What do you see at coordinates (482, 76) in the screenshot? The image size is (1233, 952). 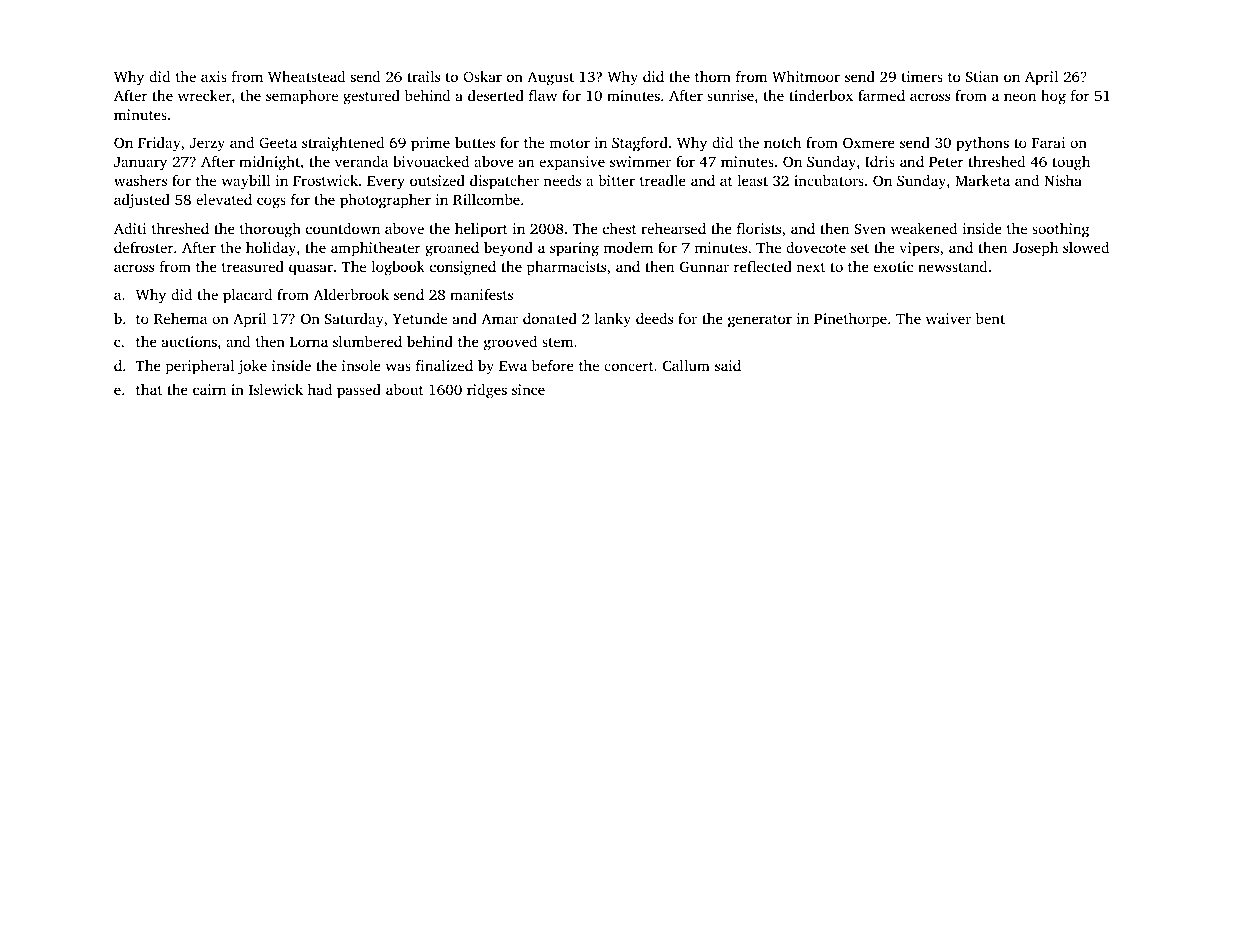 I see `Oskar` at bounding box center [482, 76].
